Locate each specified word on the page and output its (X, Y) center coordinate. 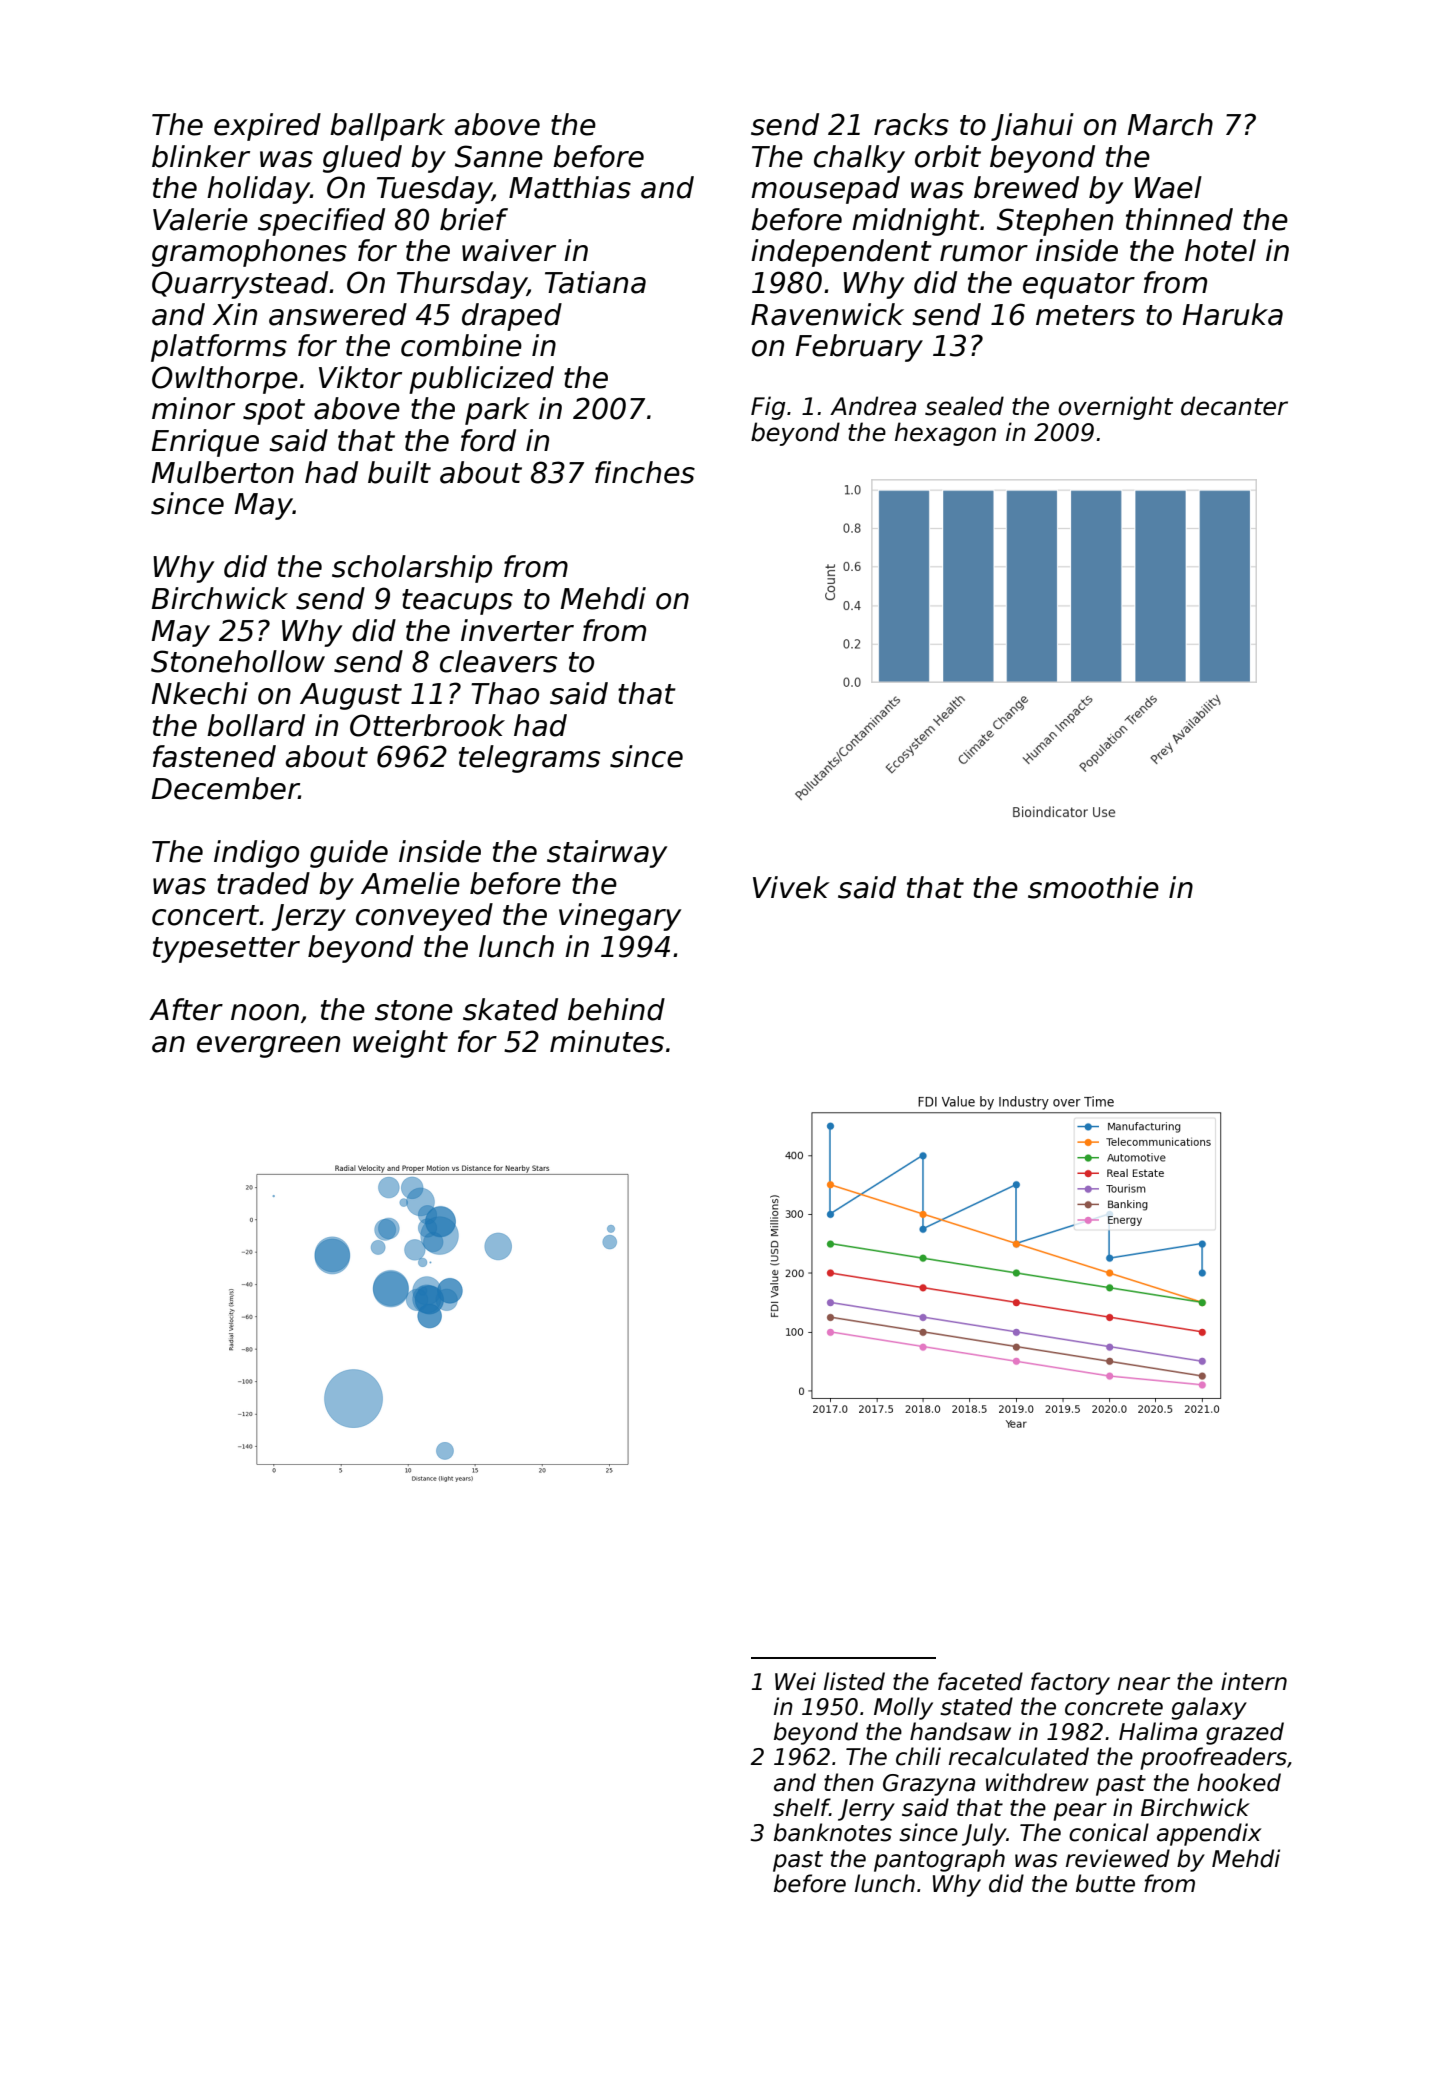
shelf (801, 1807)
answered (338, 314)
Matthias (570, 187)
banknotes (833, 1832)
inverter (517, 630)
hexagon (945, 434)
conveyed (424, 917)
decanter (1234, 406)
